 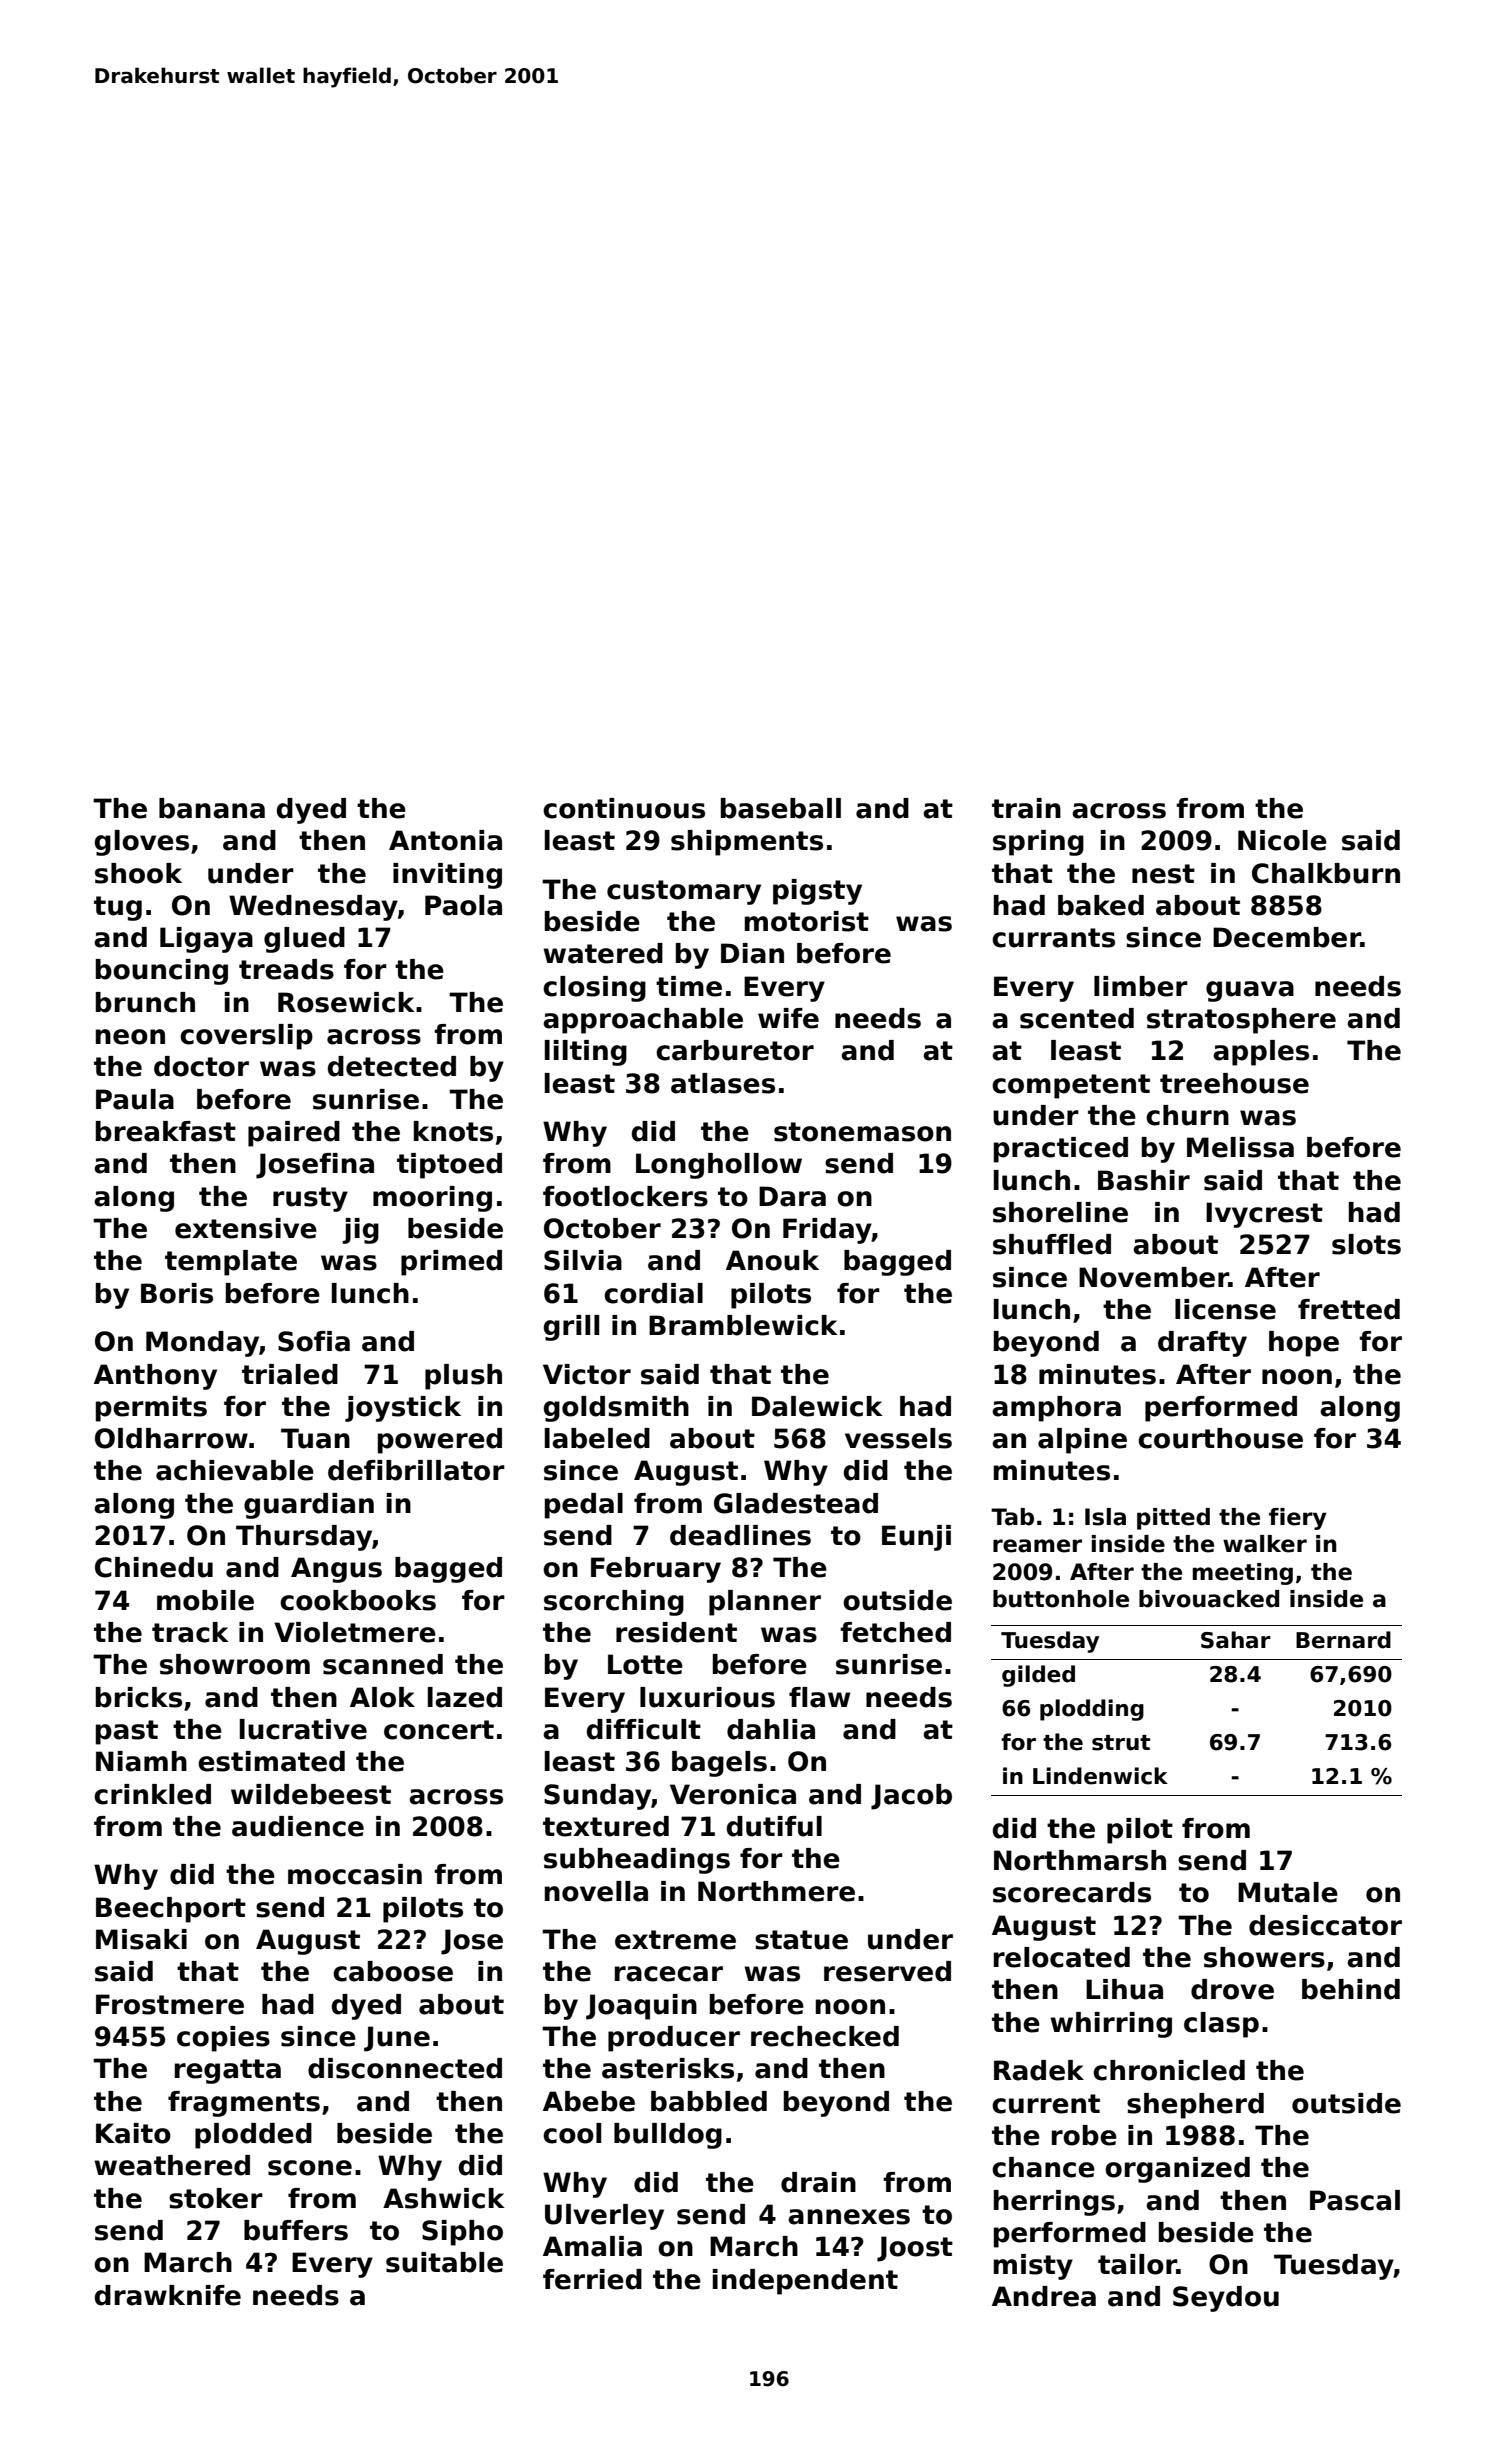 What do you see at coordinates (1039, 2070) in the screenshot?
I see `Radek` at bounding box center [1039, 2070].
